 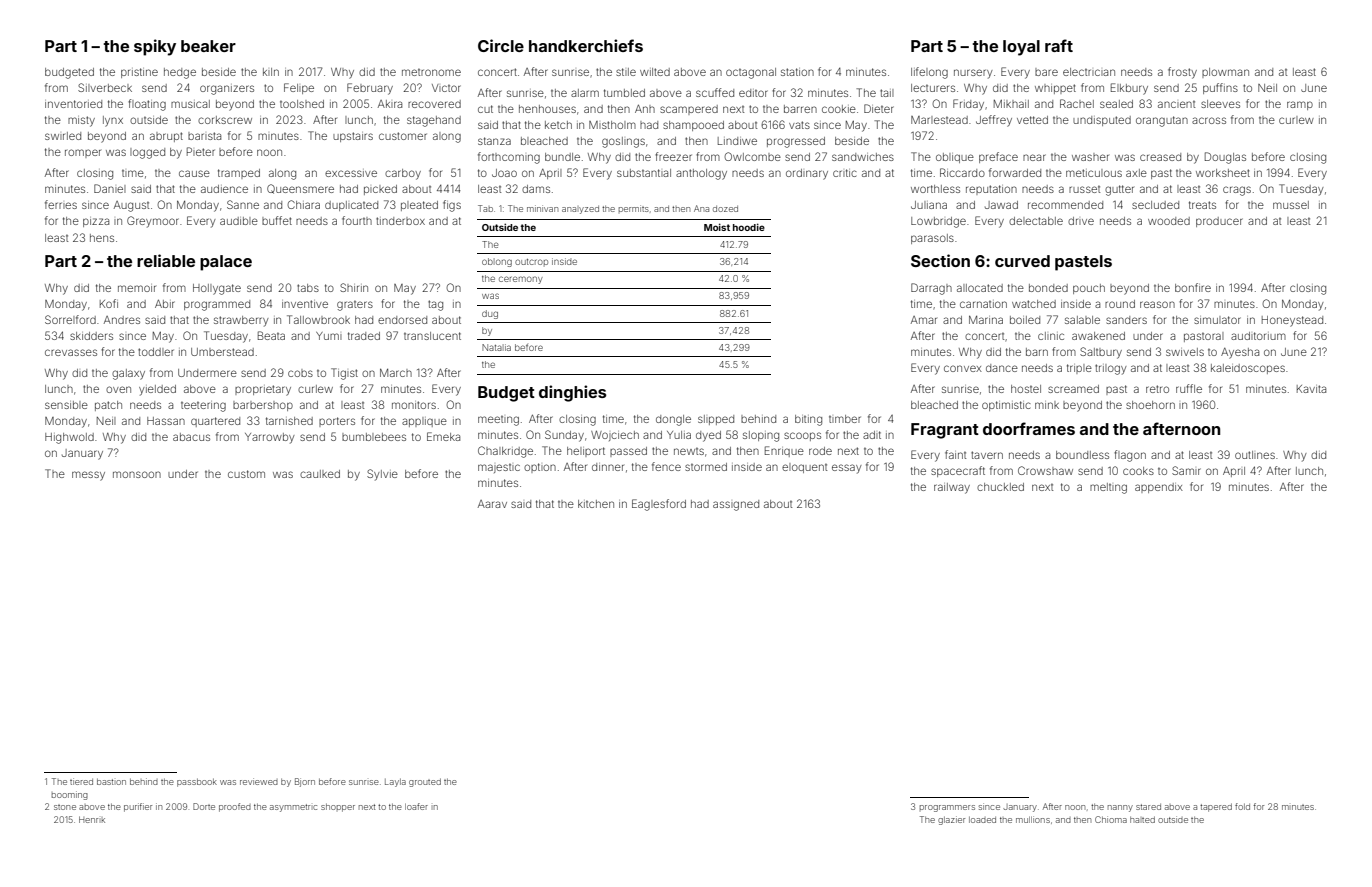 What do you see at coordinates (235, 807) in the page?
I see `proofed` at bounding box center [235, 807].
